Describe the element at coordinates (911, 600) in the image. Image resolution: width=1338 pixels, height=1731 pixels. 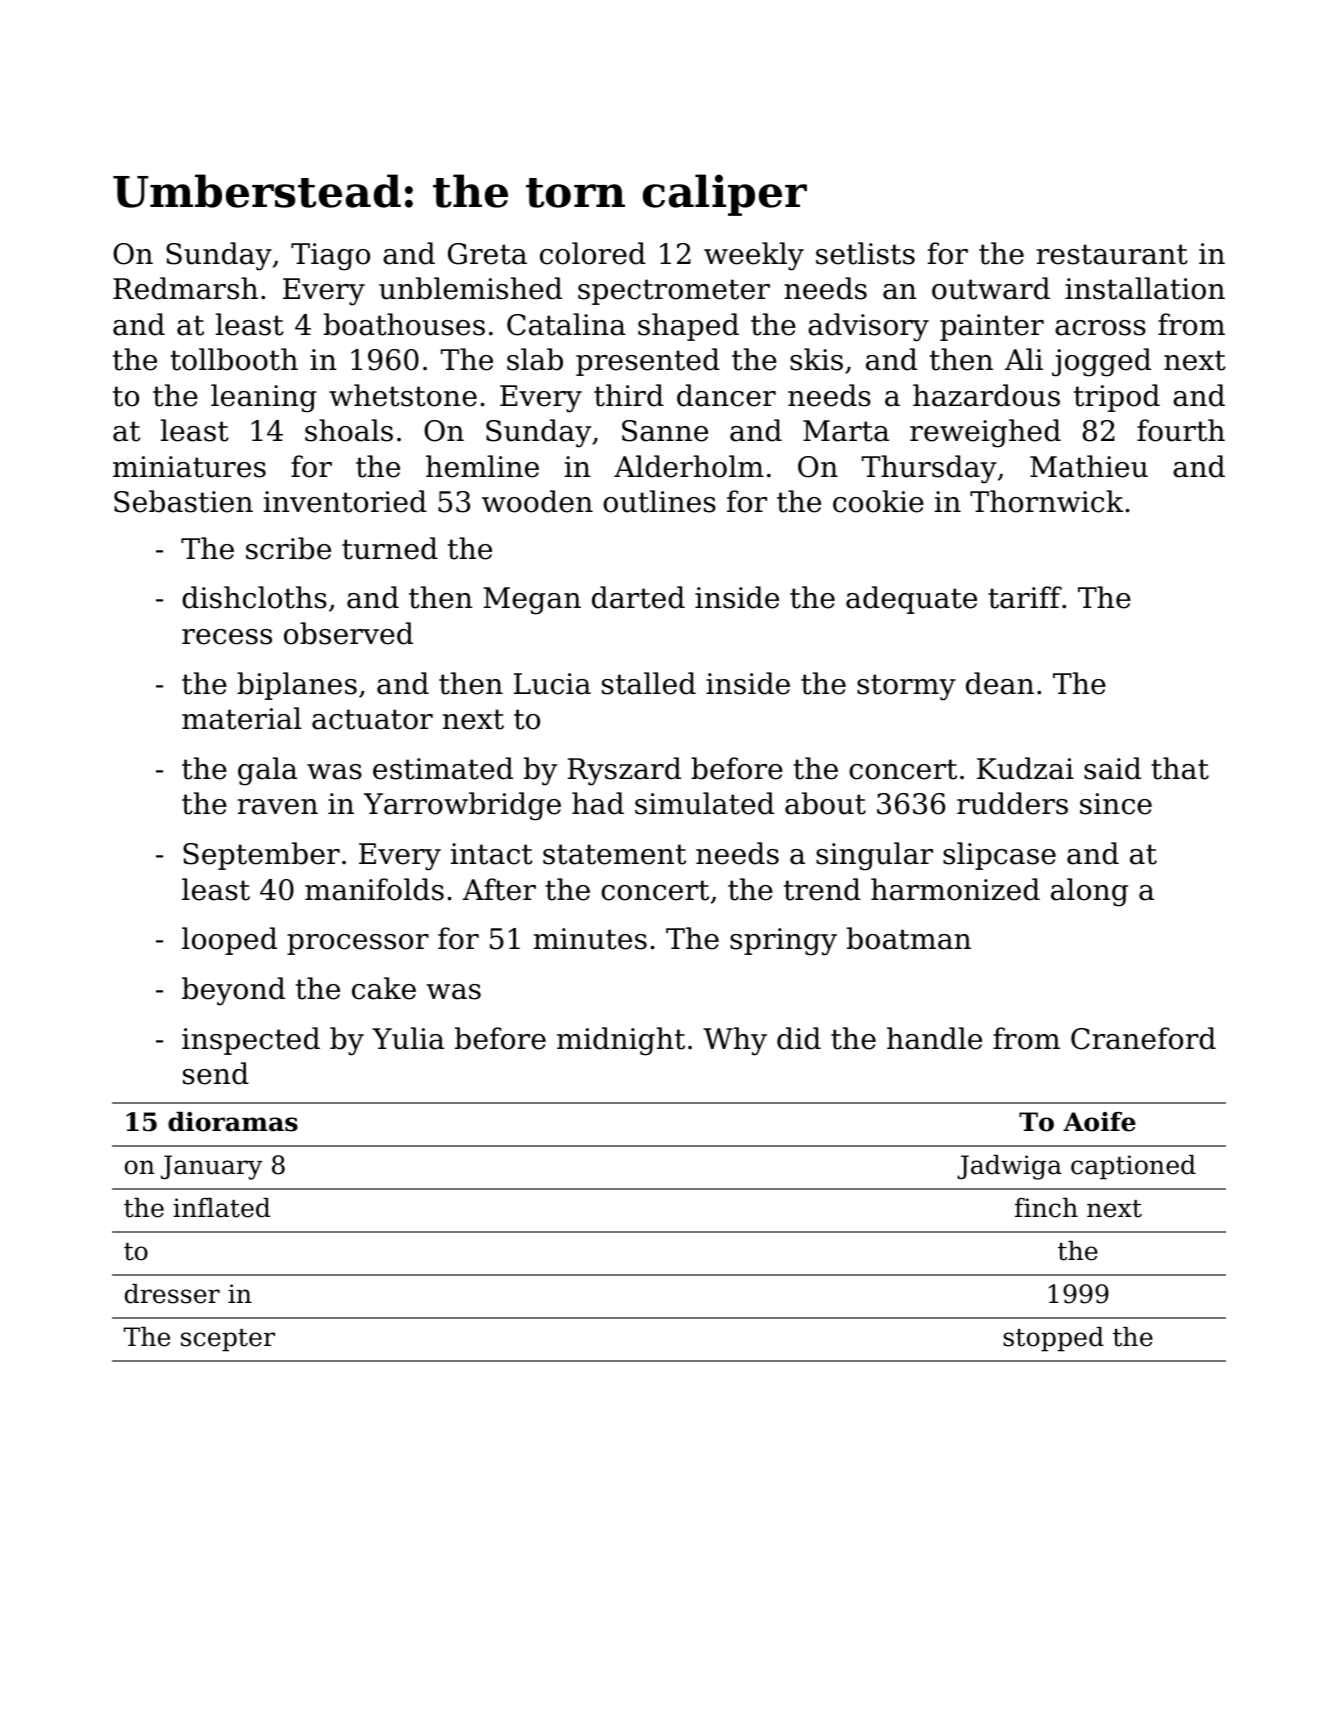
I see `adequate` at that location.
